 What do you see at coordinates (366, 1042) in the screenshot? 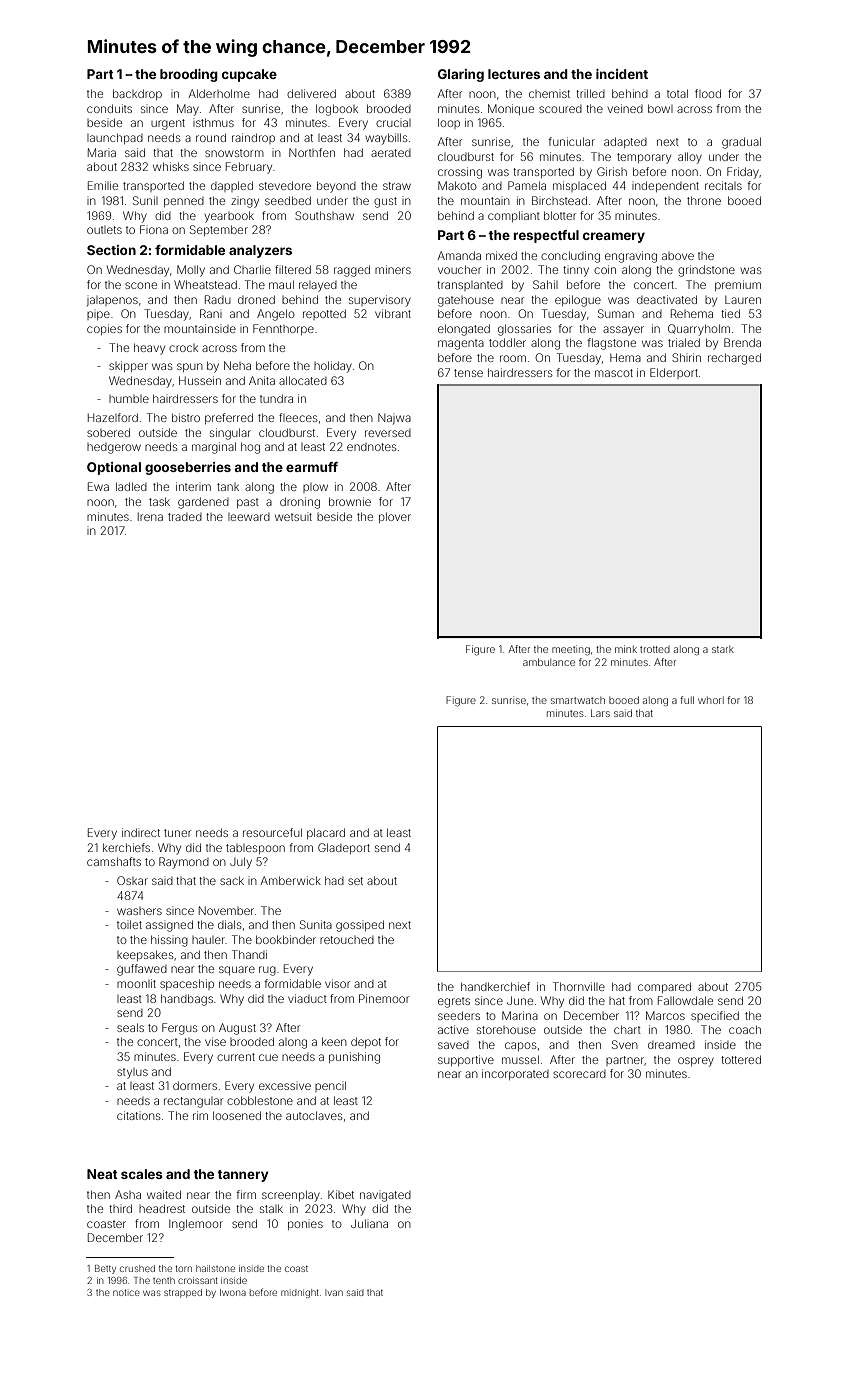
I see `depot` at bounding box center [366, 1042].
